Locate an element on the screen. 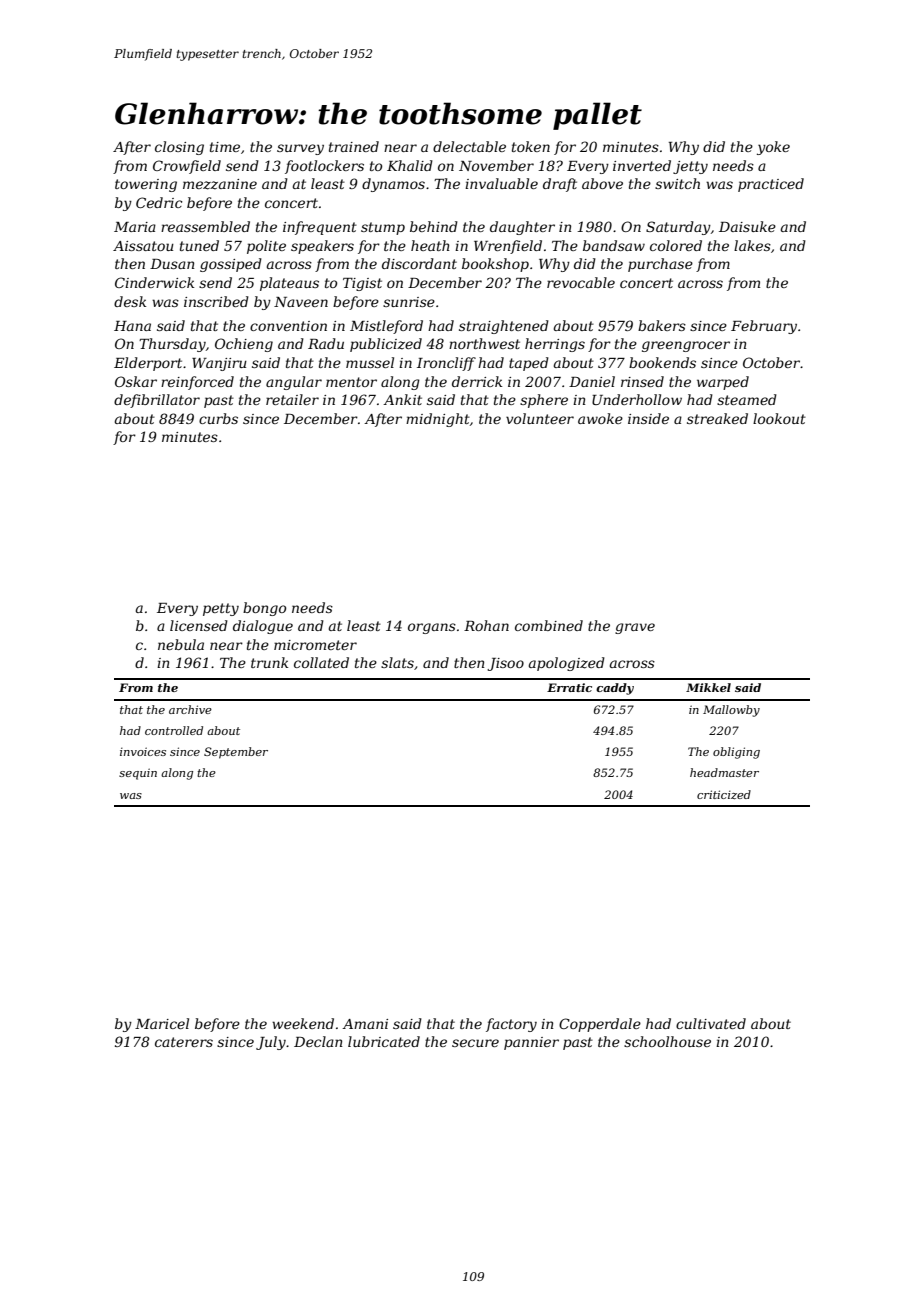 The height and width of the screenshot is (1308, 924). July is located at coordinates (271, 1043).
